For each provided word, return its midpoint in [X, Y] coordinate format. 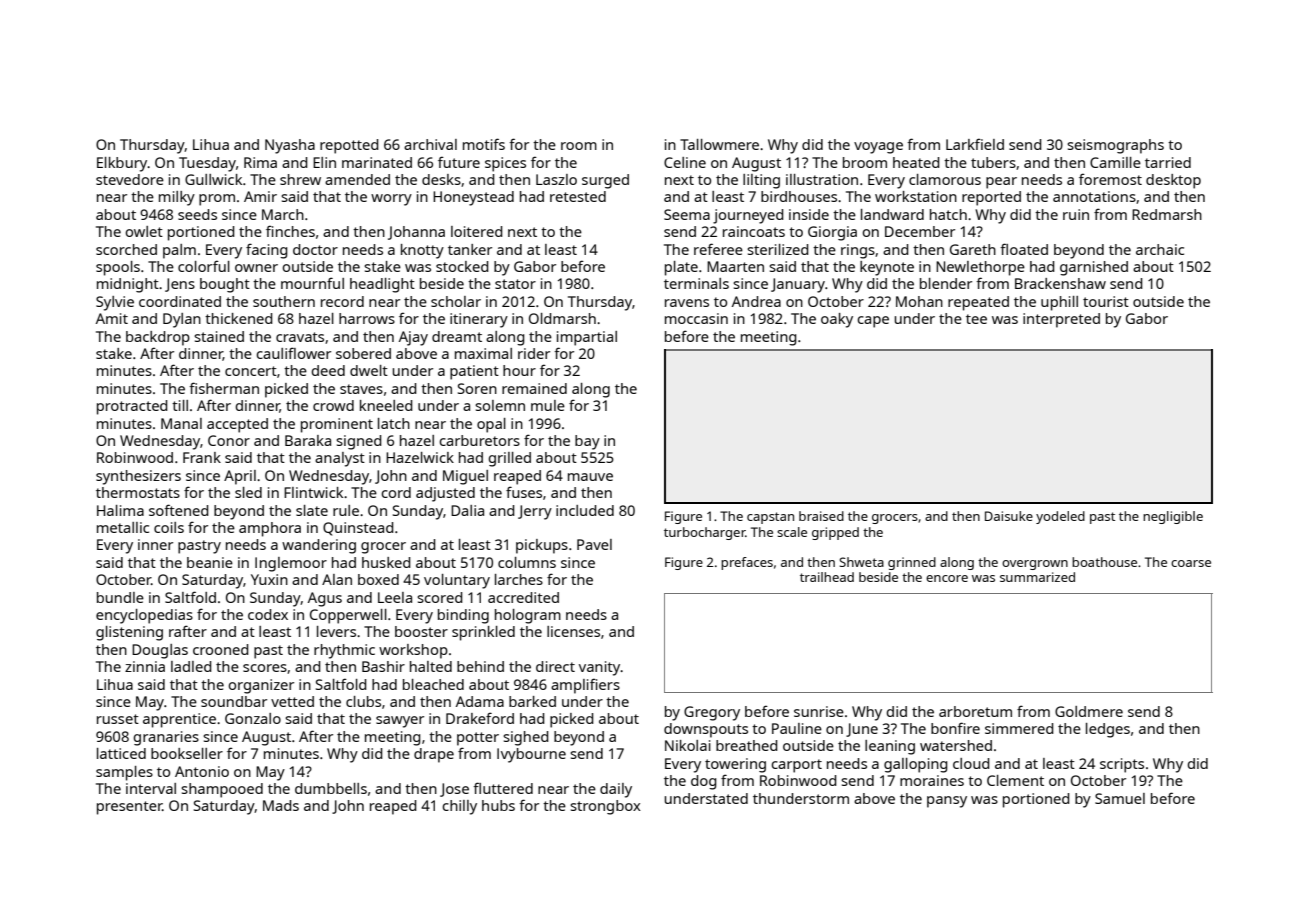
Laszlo [556, 179]
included [585, 510]
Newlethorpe [980, 268]
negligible [1173, 517]
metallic [123, 527]
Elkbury [122, 164]
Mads [281, 805]
